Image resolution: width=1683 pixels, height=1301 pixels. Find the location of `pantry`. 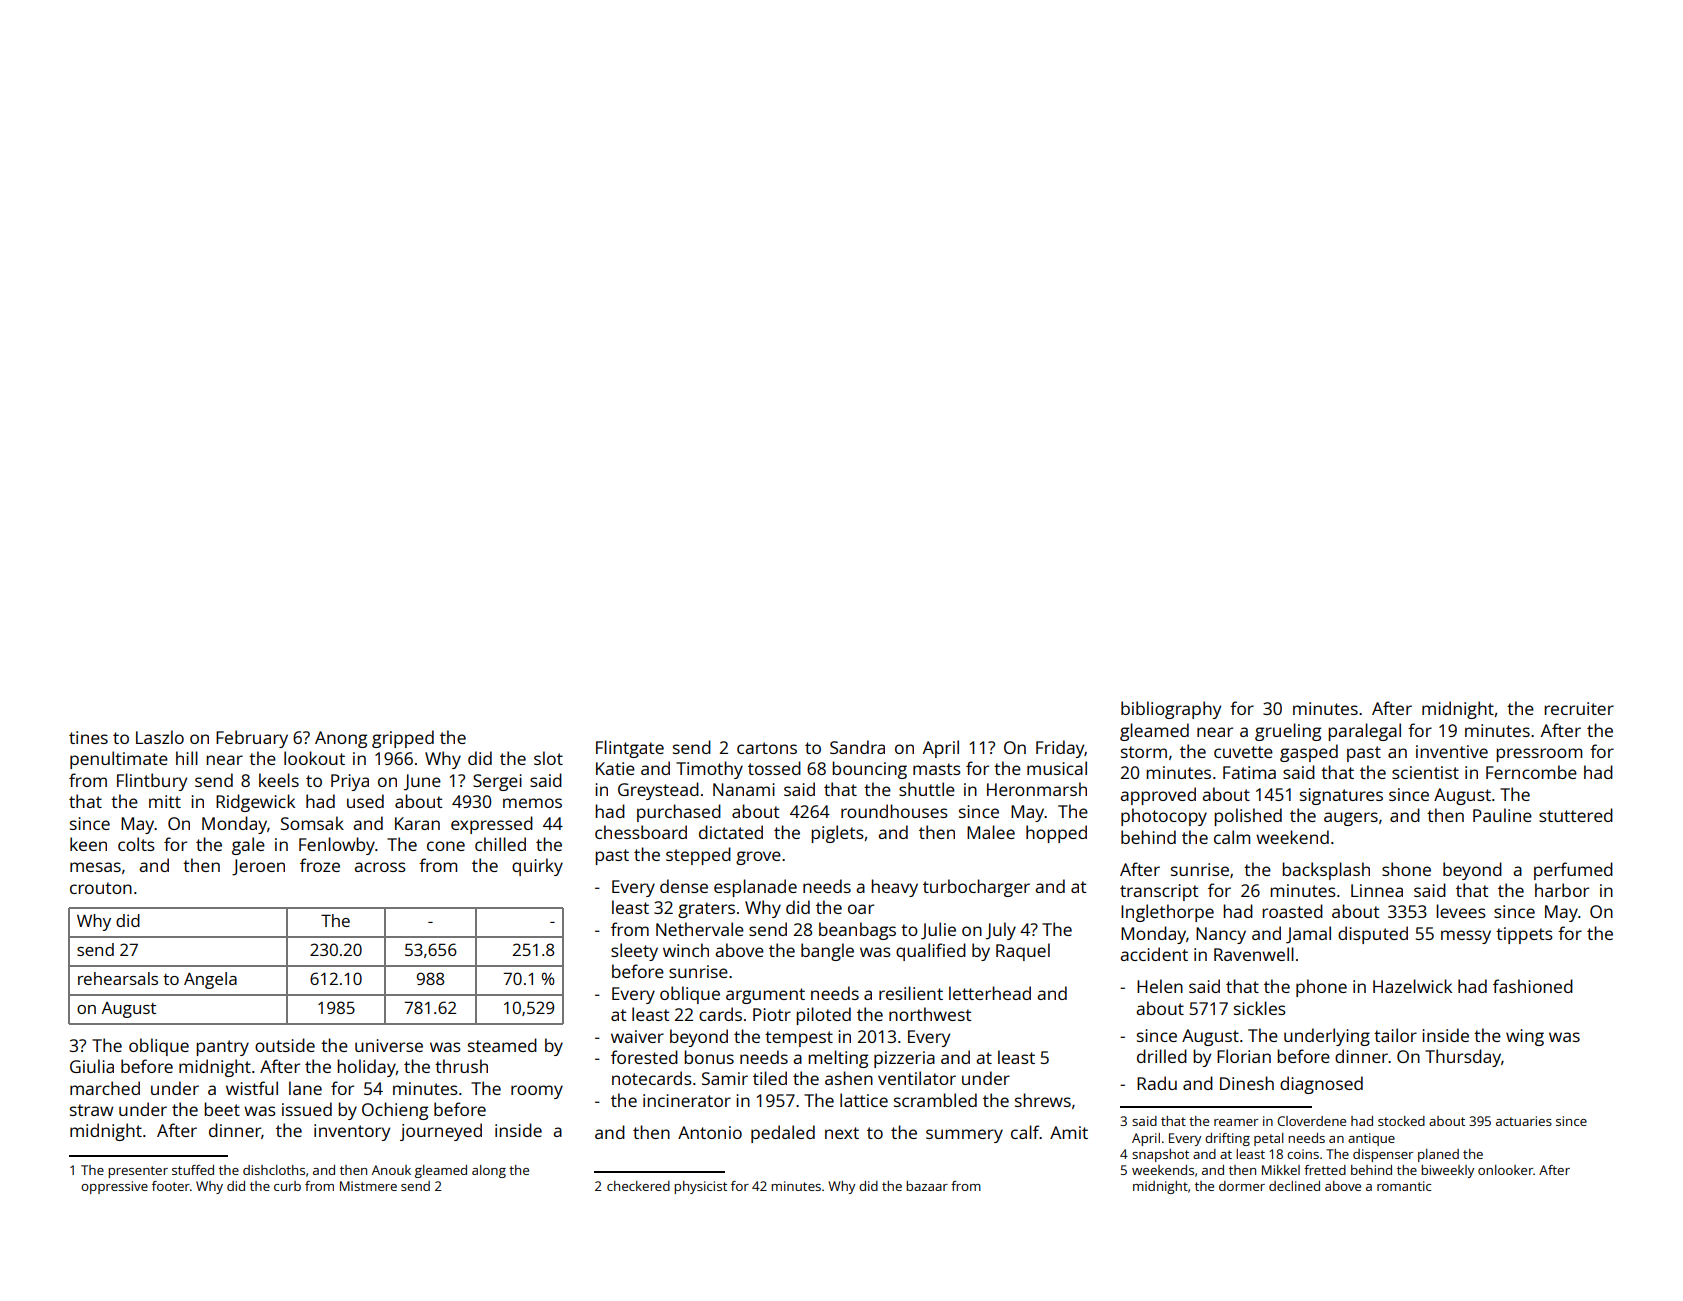

pantry is located at coordinates (222, 1048).
